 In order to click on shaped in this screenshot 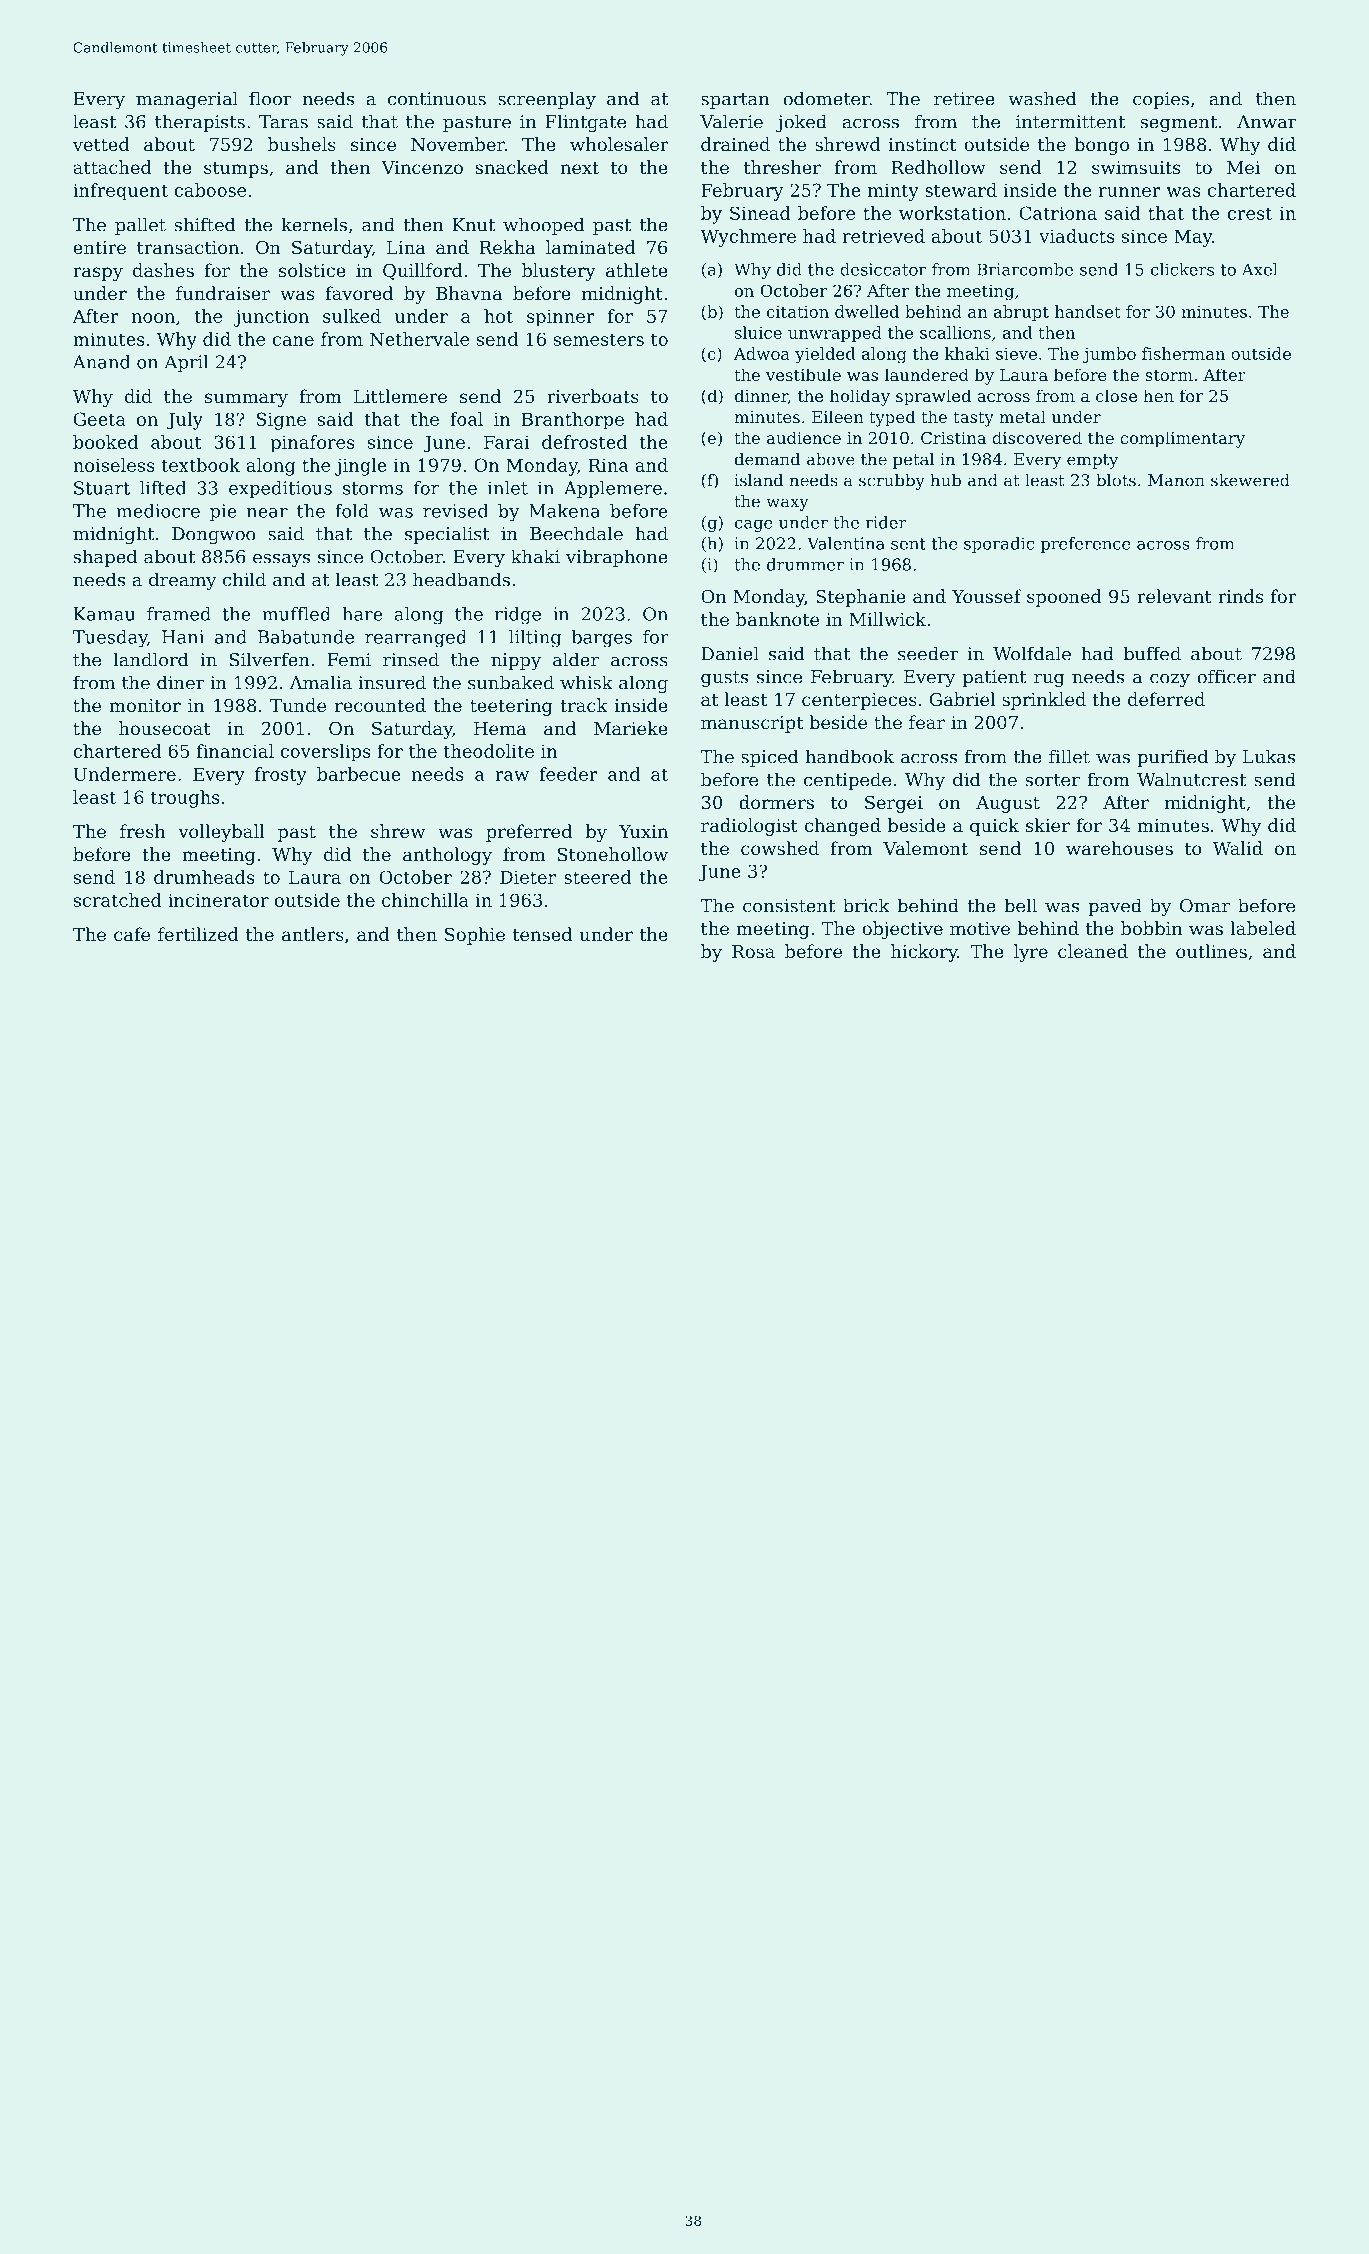, I will do `click(105, 558)`.
